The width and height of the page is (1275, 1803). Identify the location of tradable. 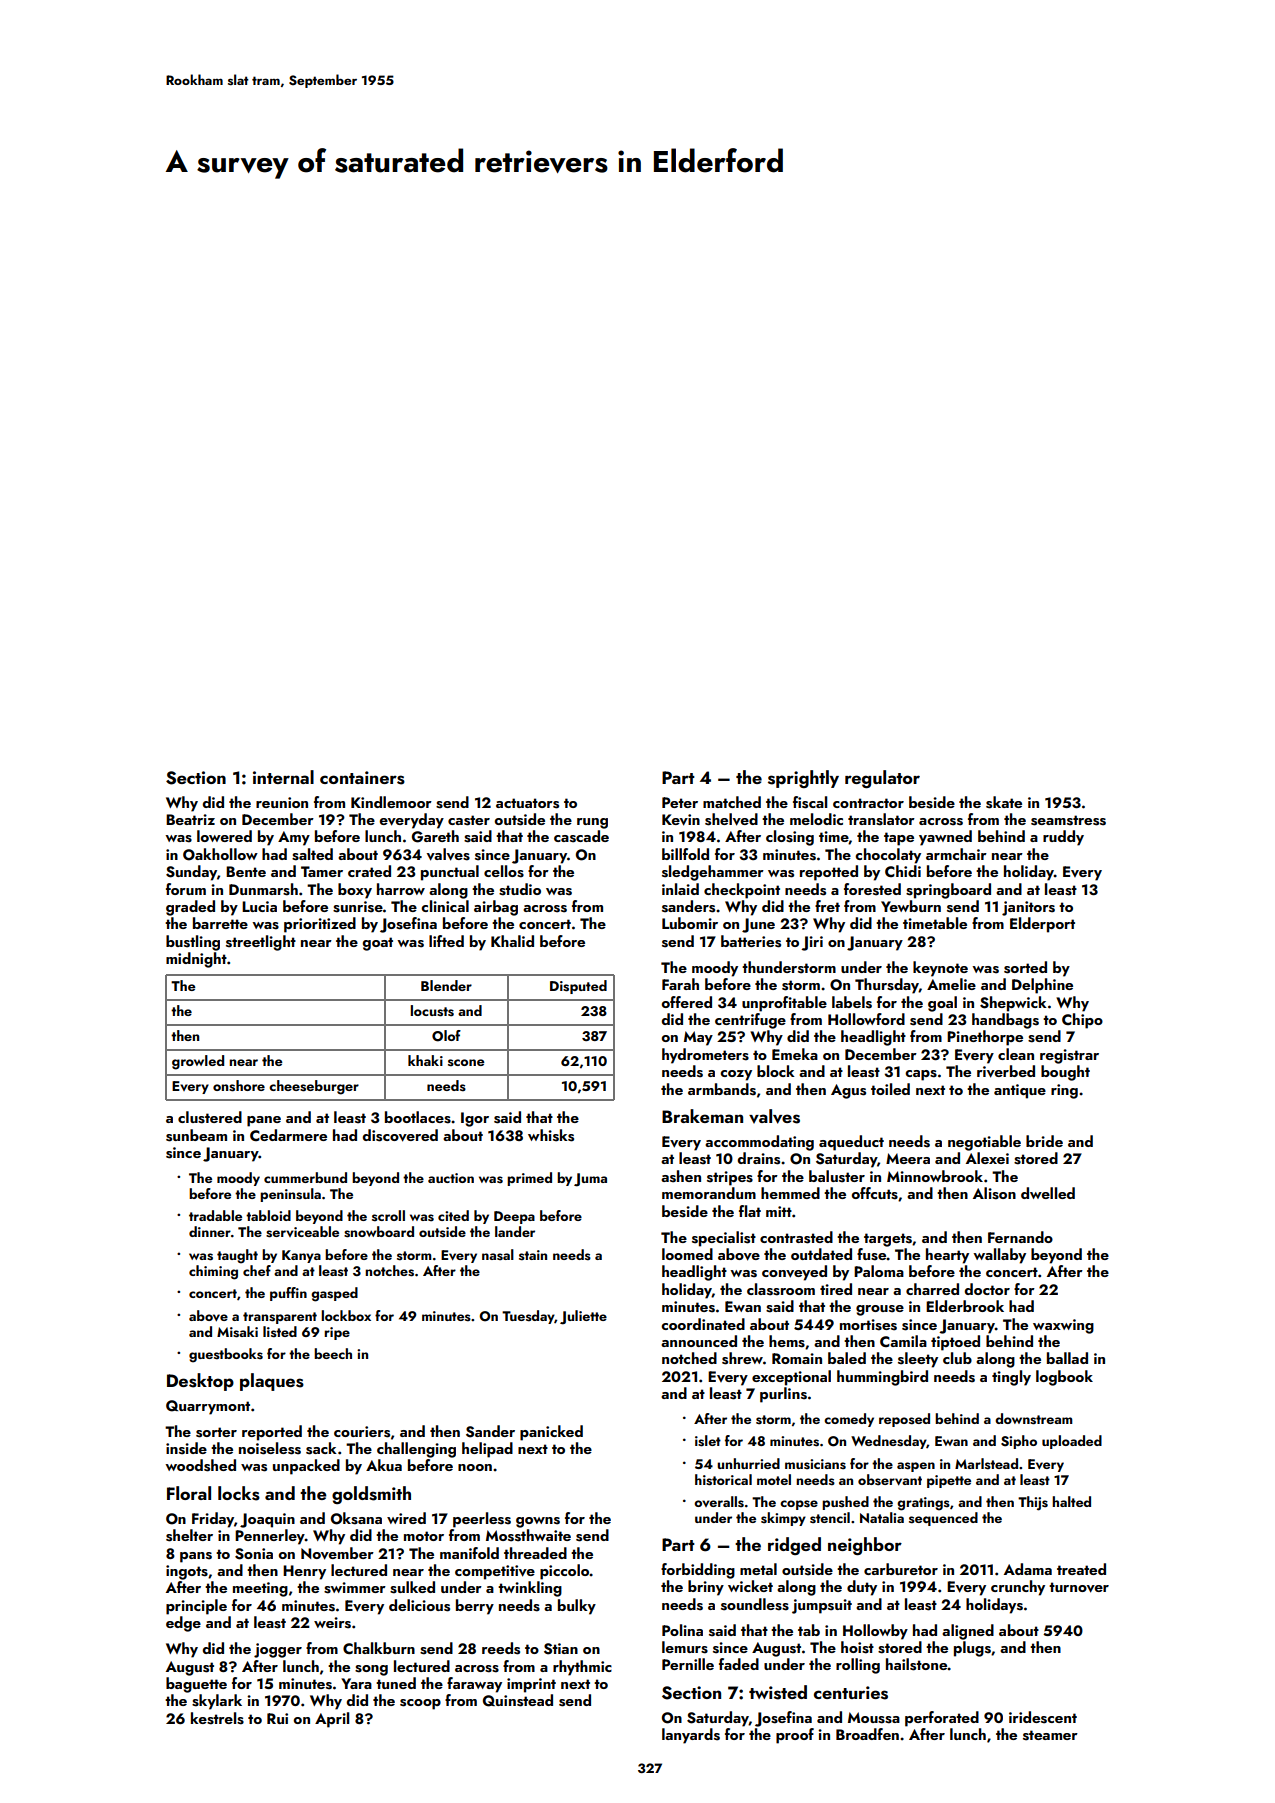
(215, 1215).
